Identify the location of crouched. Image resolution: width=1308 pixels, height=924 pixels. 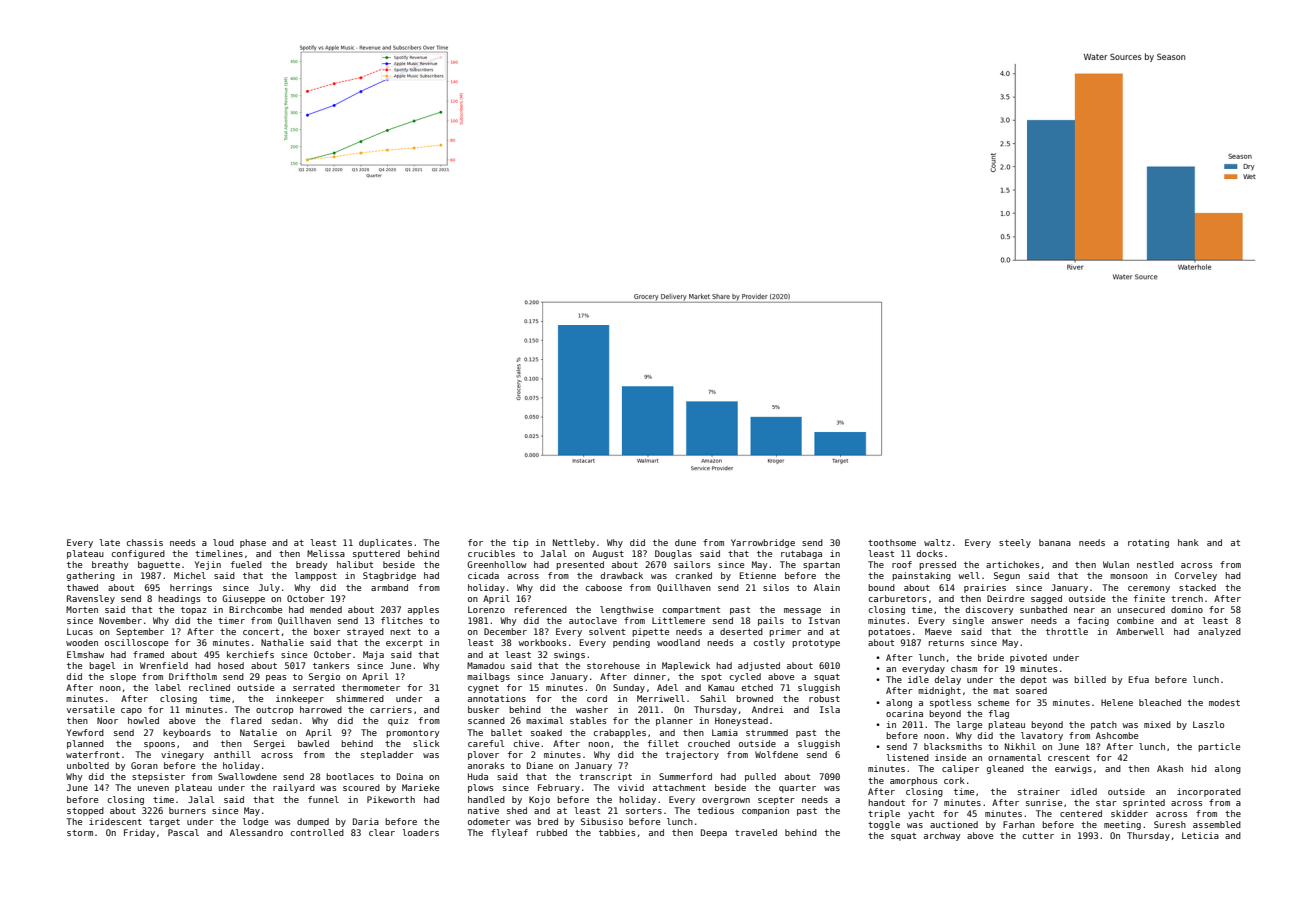
(709, 743).
